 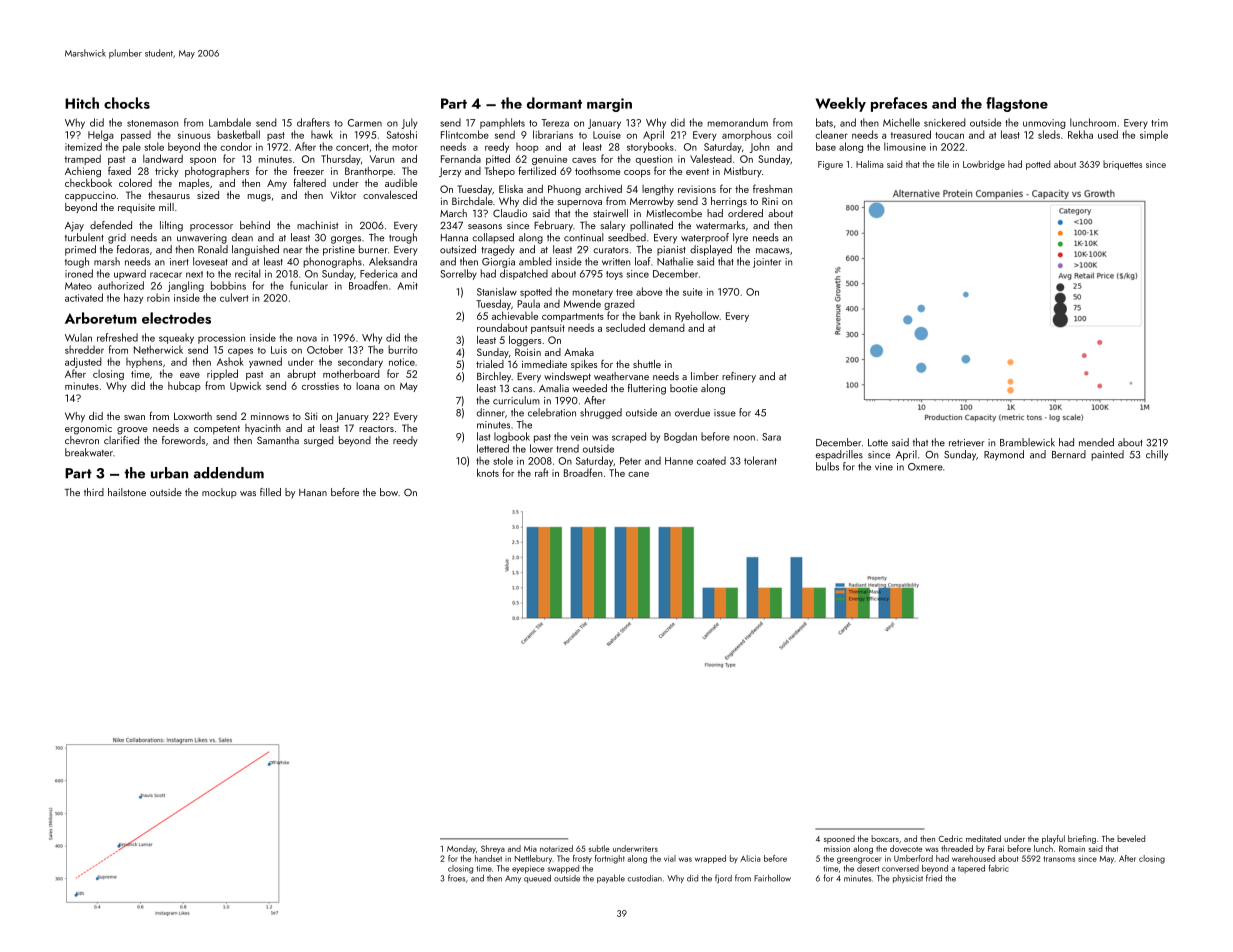 I want to click on Shreya, so click(x=493, y=849).
